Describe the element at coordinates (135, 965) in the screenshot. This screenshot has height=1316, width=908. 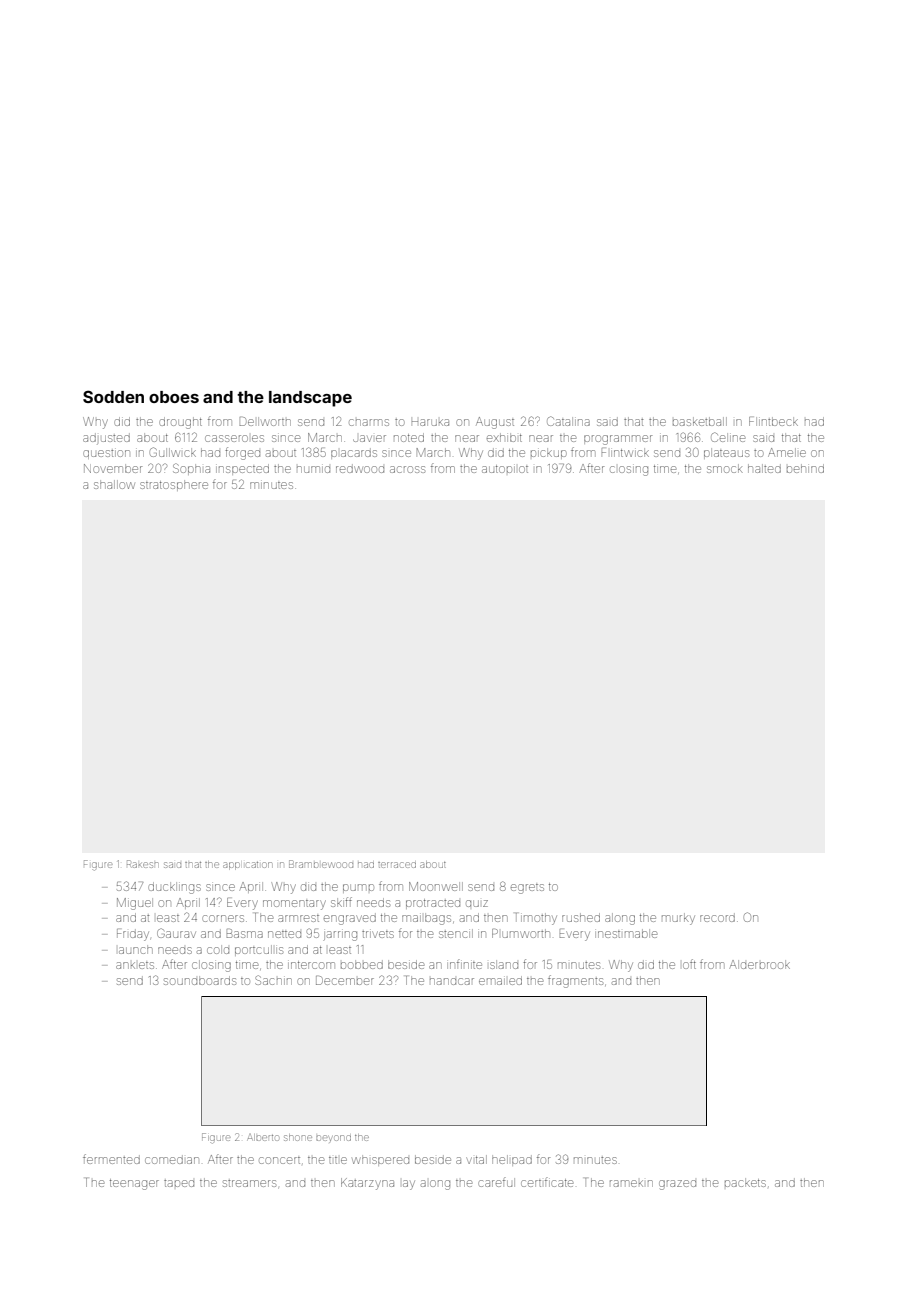
I see `anklets` at that location.
